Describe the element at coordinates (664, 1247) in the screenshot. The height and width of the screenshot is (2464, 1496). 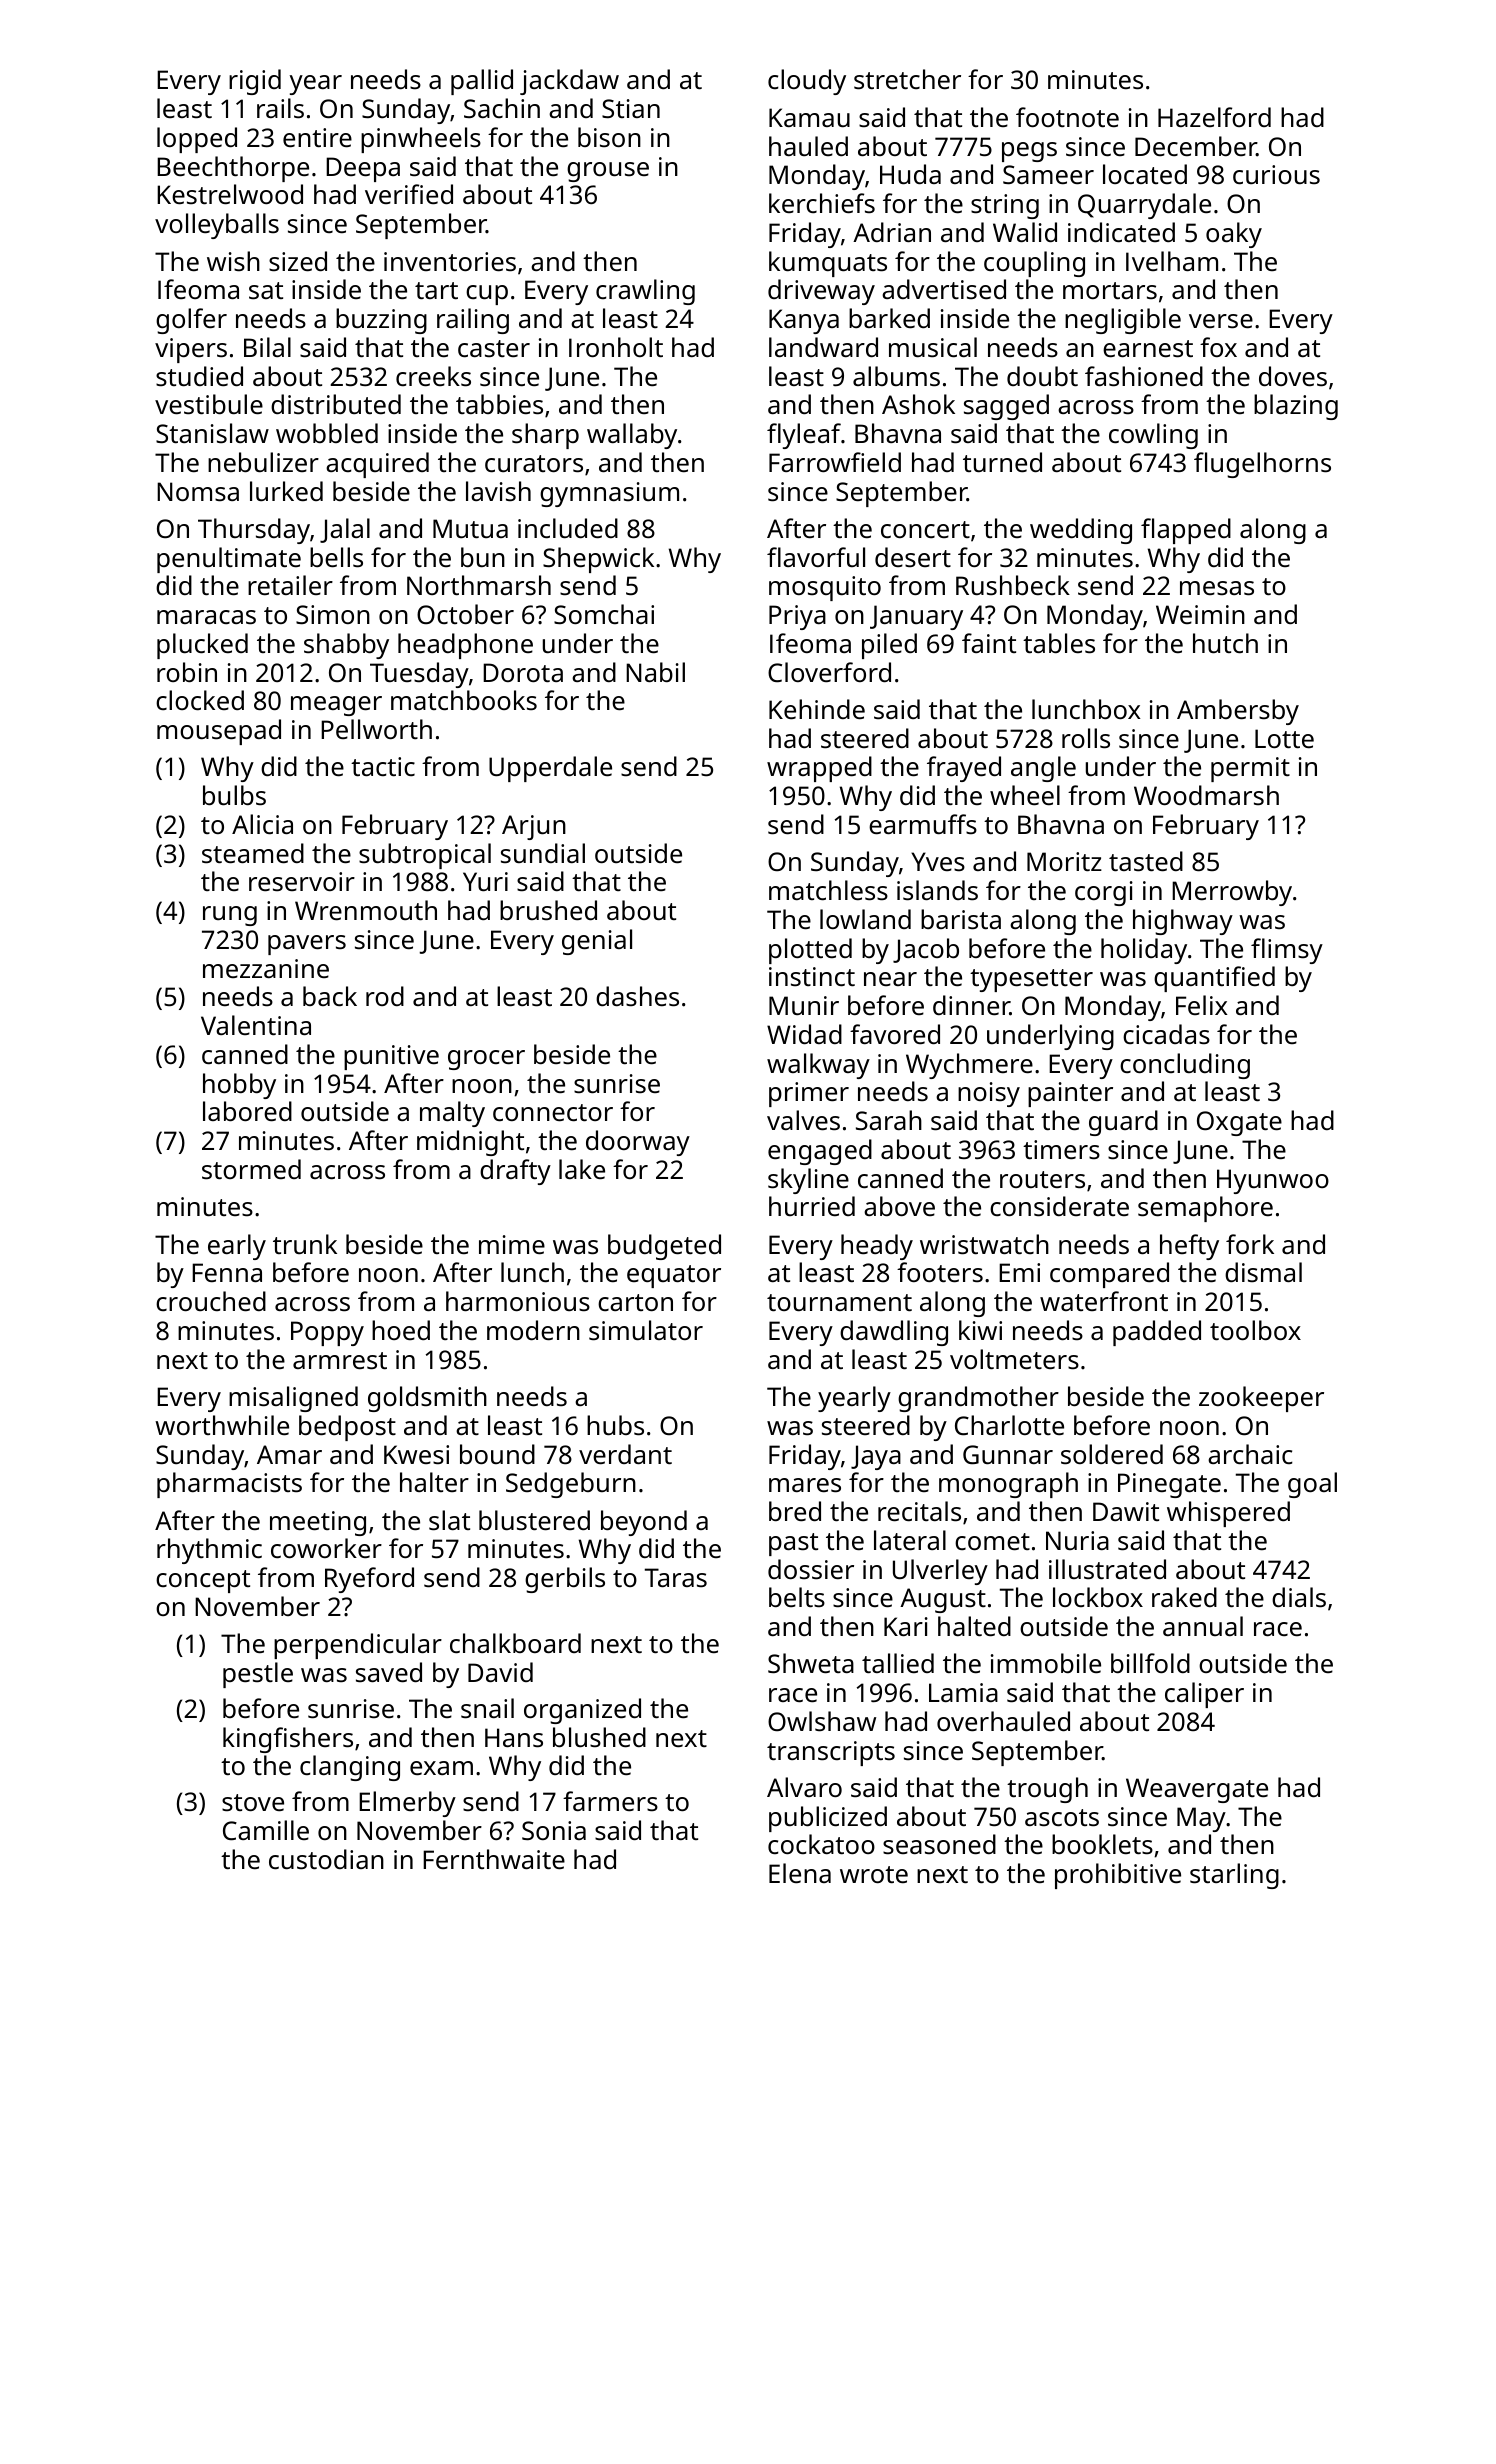
I see `budgeted` at that location.
